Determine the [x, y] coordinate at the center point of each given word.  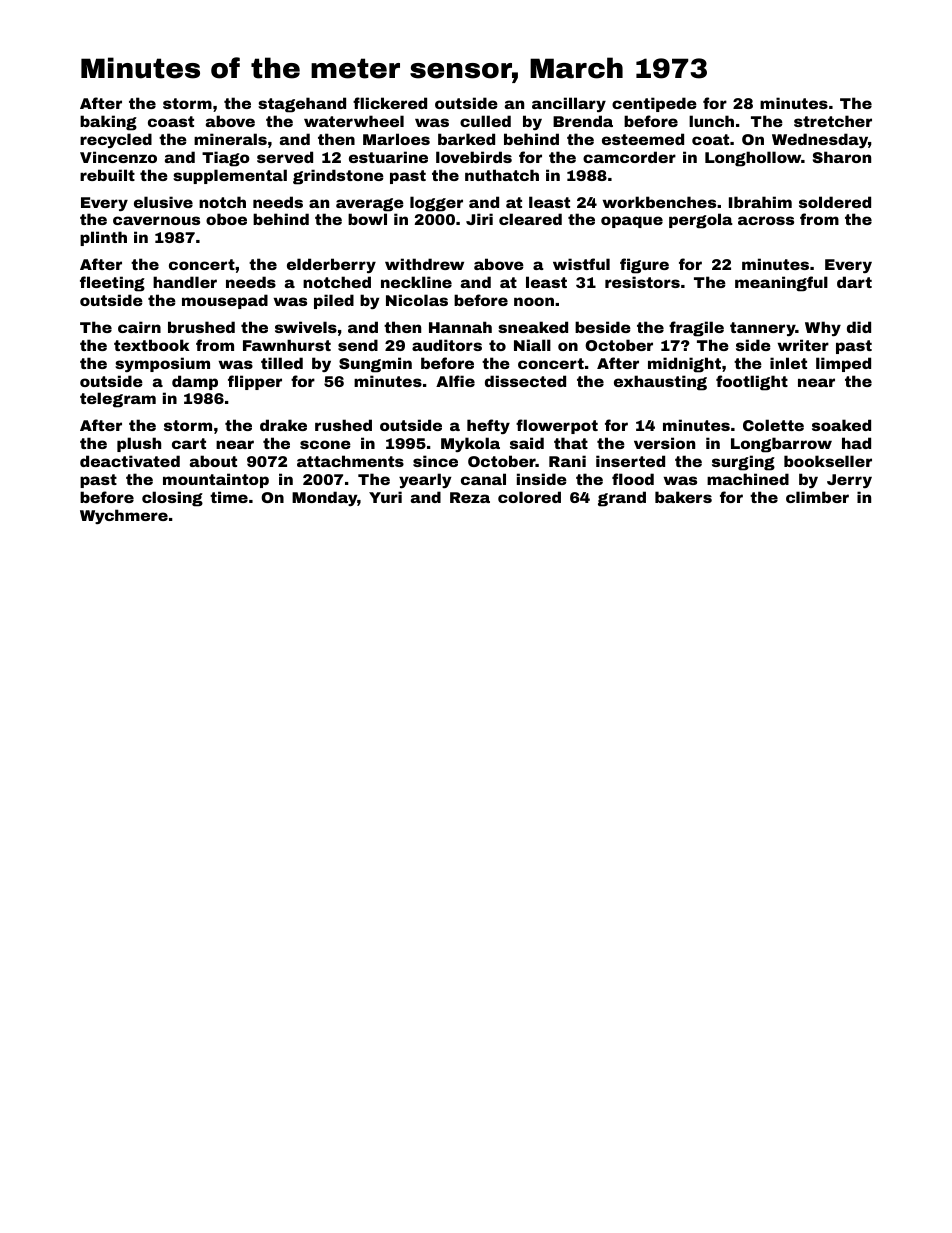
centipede [654, 104]
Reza [470, 497]
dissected [525, 381]
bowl [367, 219]
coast [171, 121]
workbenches [659, 202]
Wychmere [124, 516]
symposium [162, 364]
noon [534, 301]
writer [803, 345]
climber [817, 497]
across [766, 220]
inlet [788, 363]
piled [334, 301]
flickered [390, 103]
